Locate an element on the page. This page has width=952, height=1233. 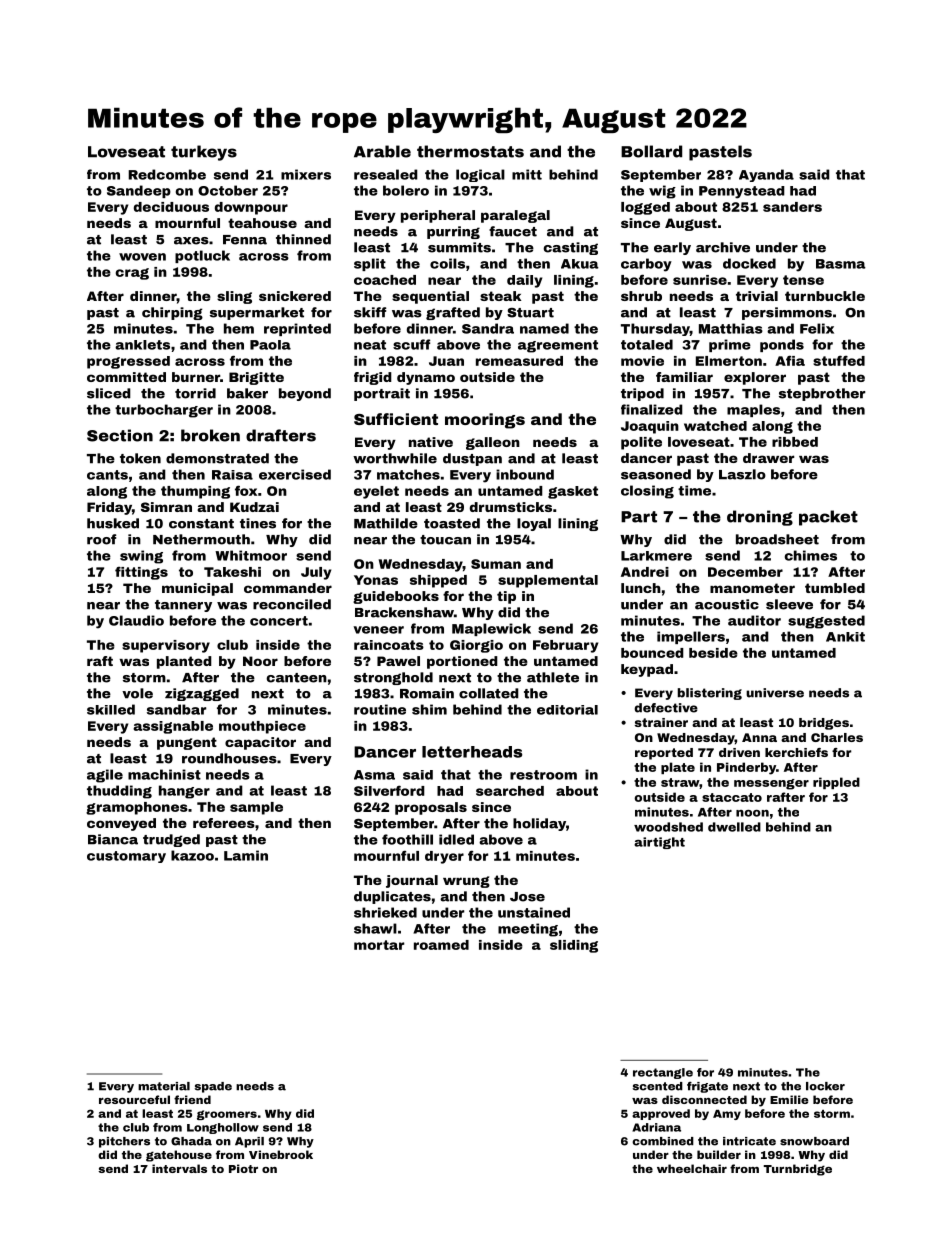
Bollard is located at coordinates (651, 151).
